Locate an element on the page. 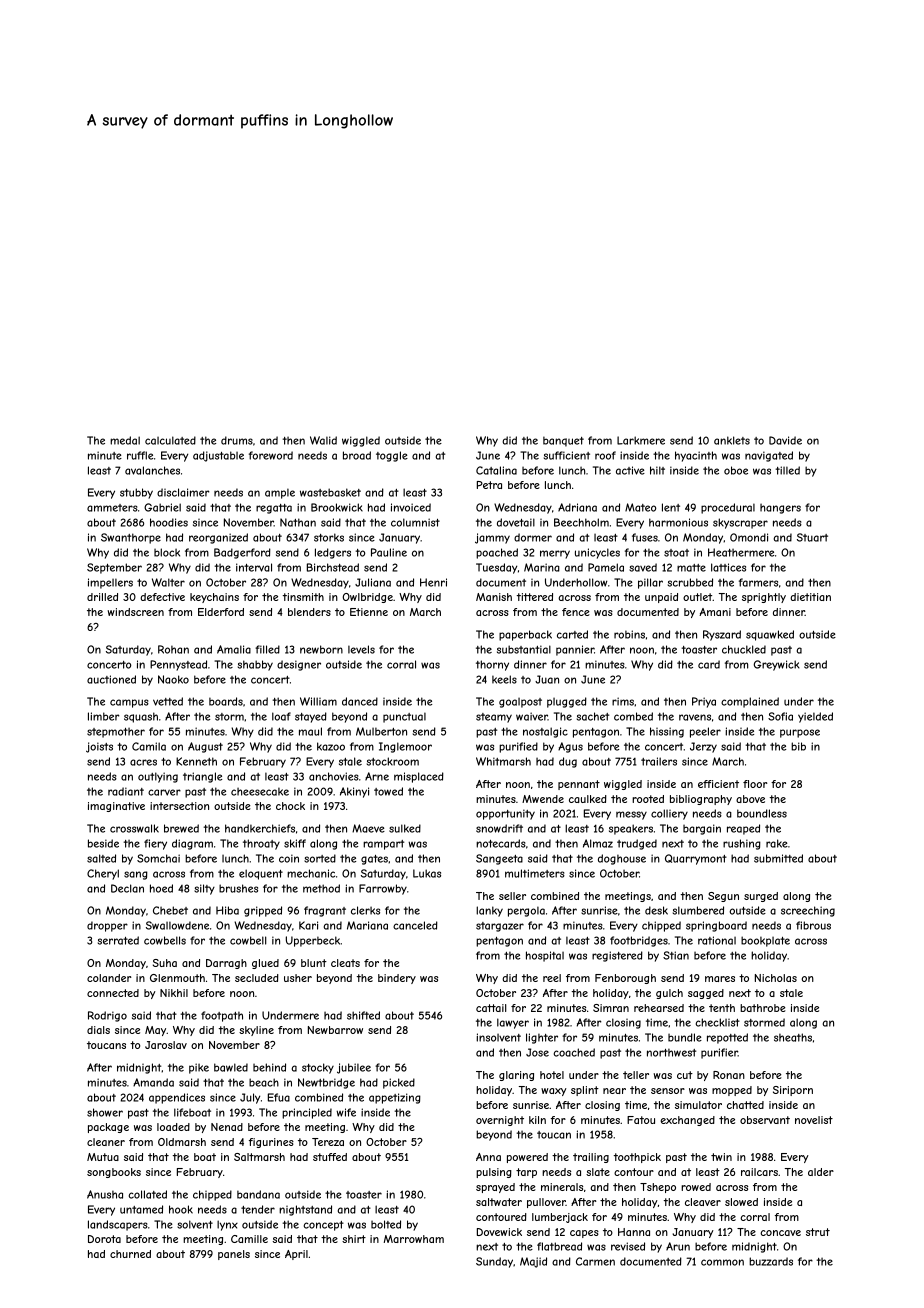 The image size is (924, 1308). lattices is located at coordinates (728, 567).
